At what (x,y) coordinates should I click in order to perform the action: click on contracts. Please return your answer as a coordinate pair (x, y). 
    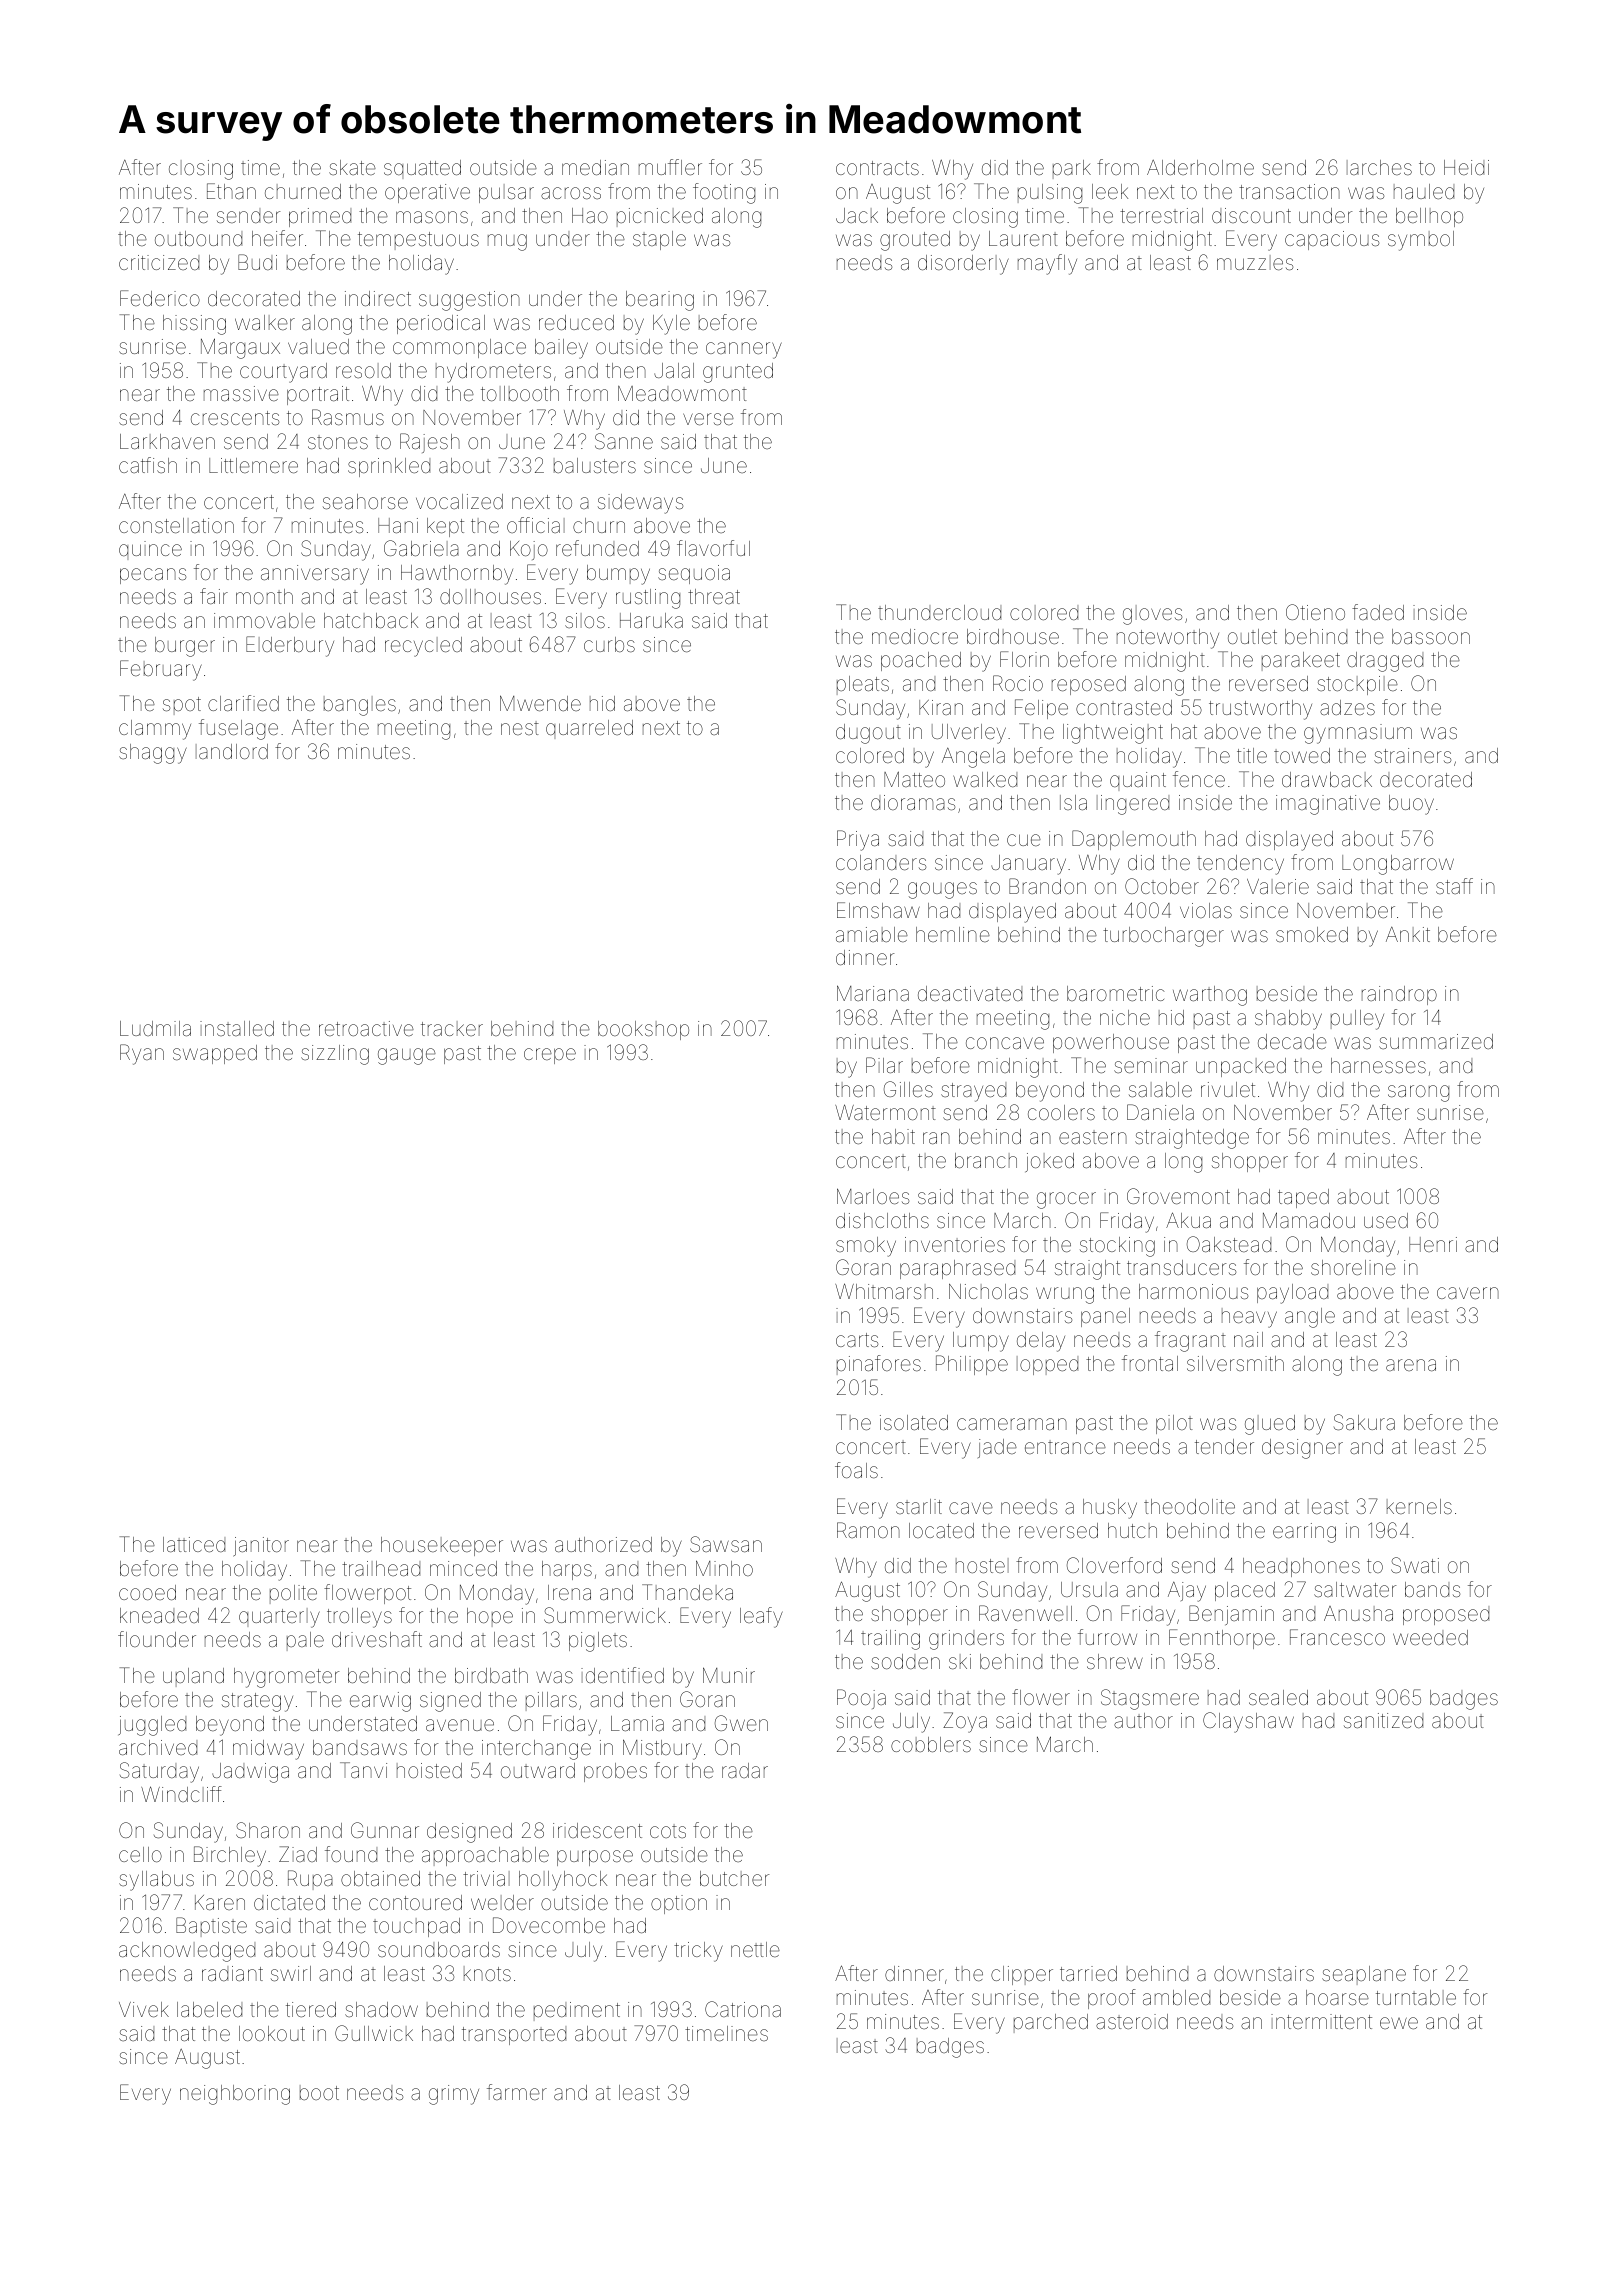
    Looking at the image, I should click on (877, 168).
